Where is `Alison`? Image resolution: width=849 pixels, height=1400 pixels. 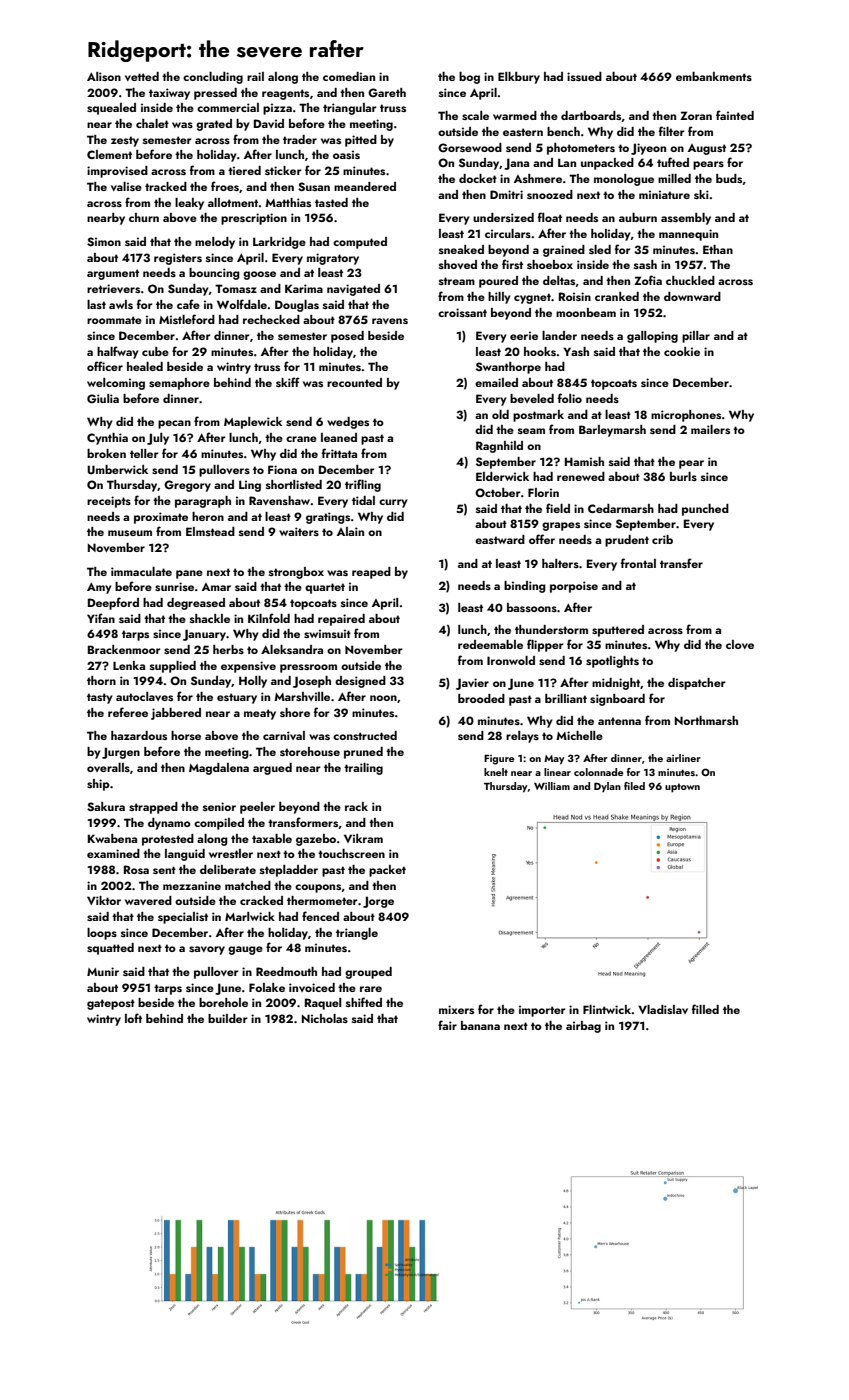 Alison is located at coordinates (104, 76).
